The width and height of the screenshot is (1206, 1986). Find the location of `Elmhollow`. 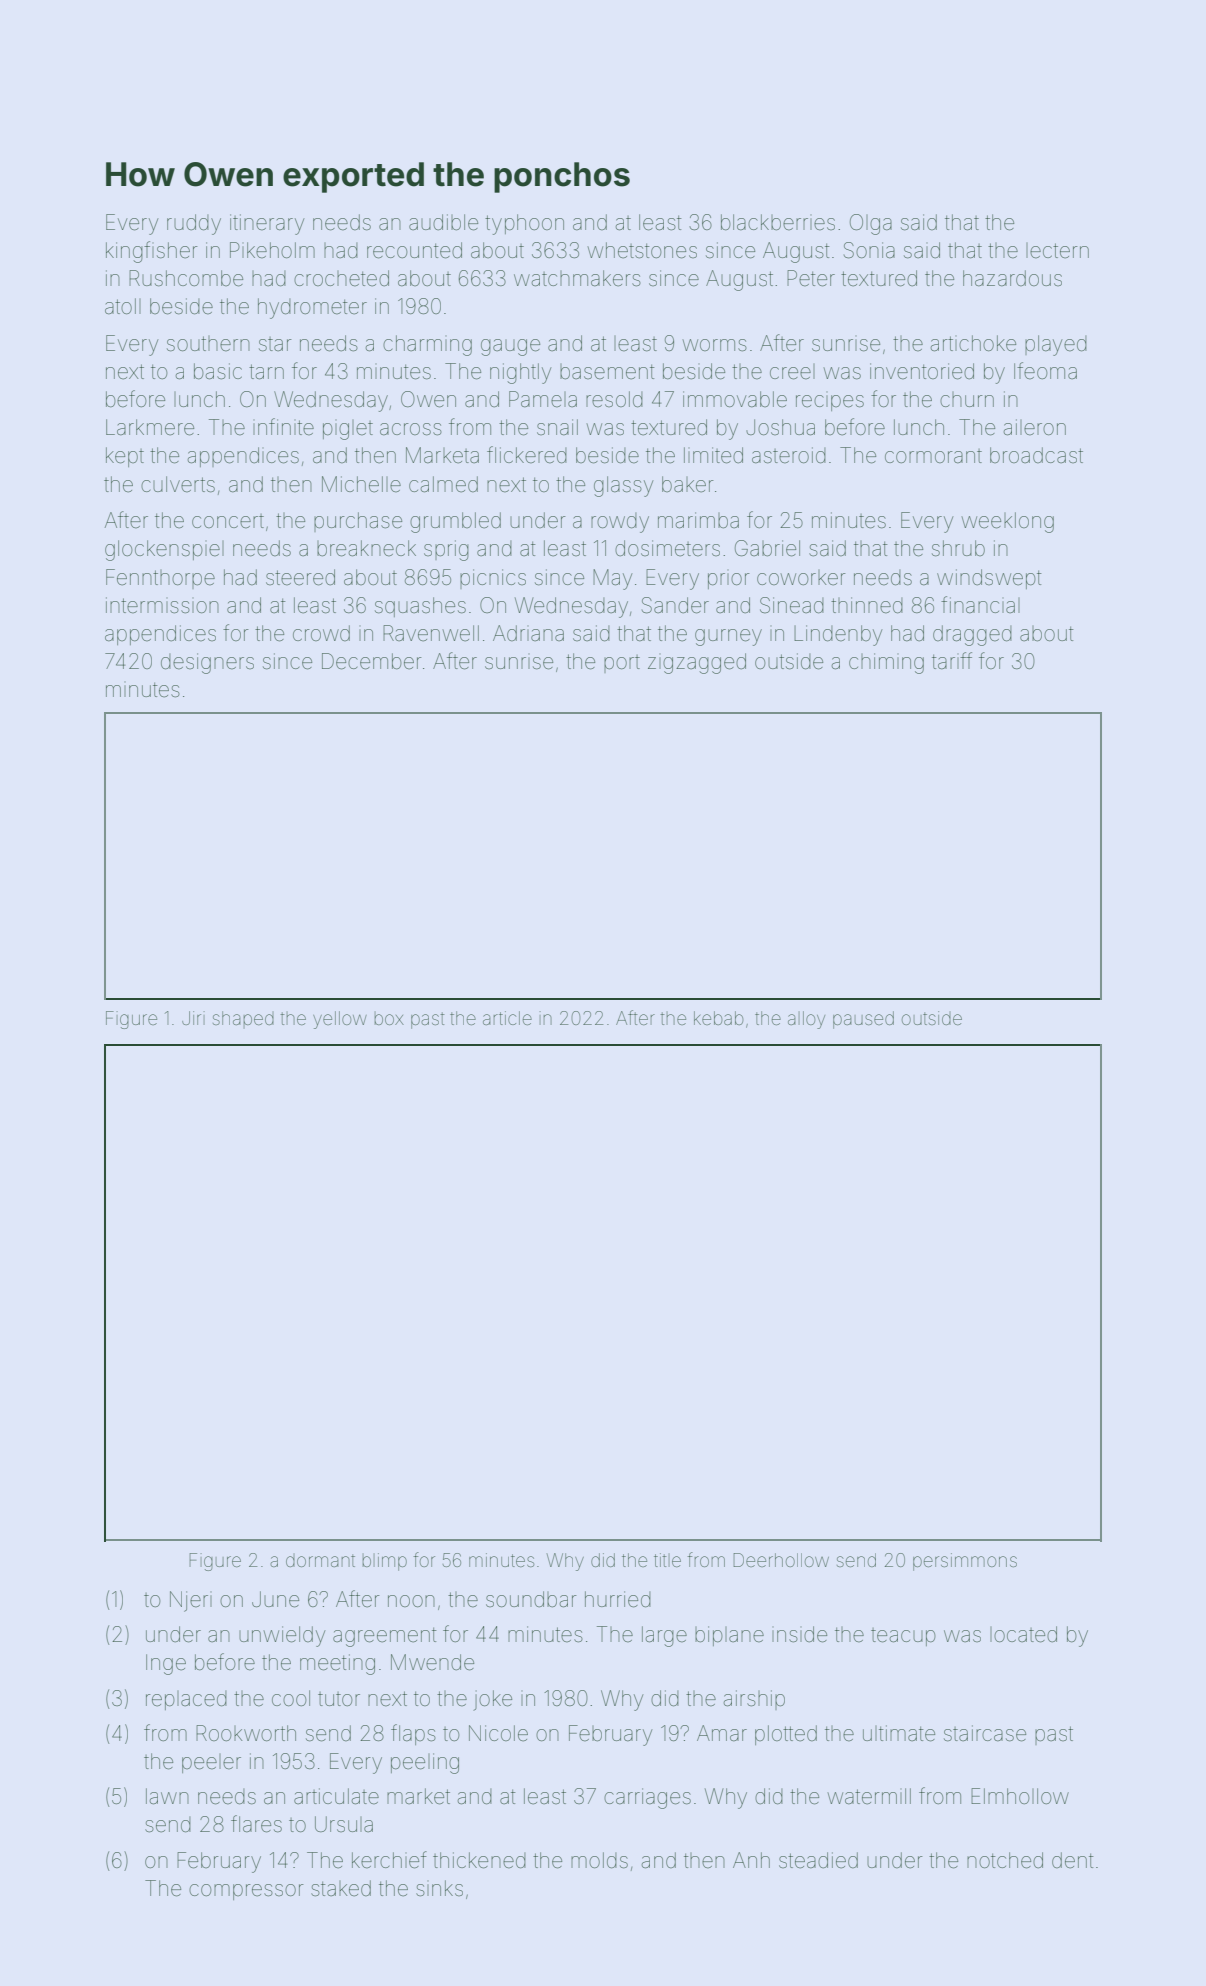

Elmhollow is located at coordinates (1020, 1796).
